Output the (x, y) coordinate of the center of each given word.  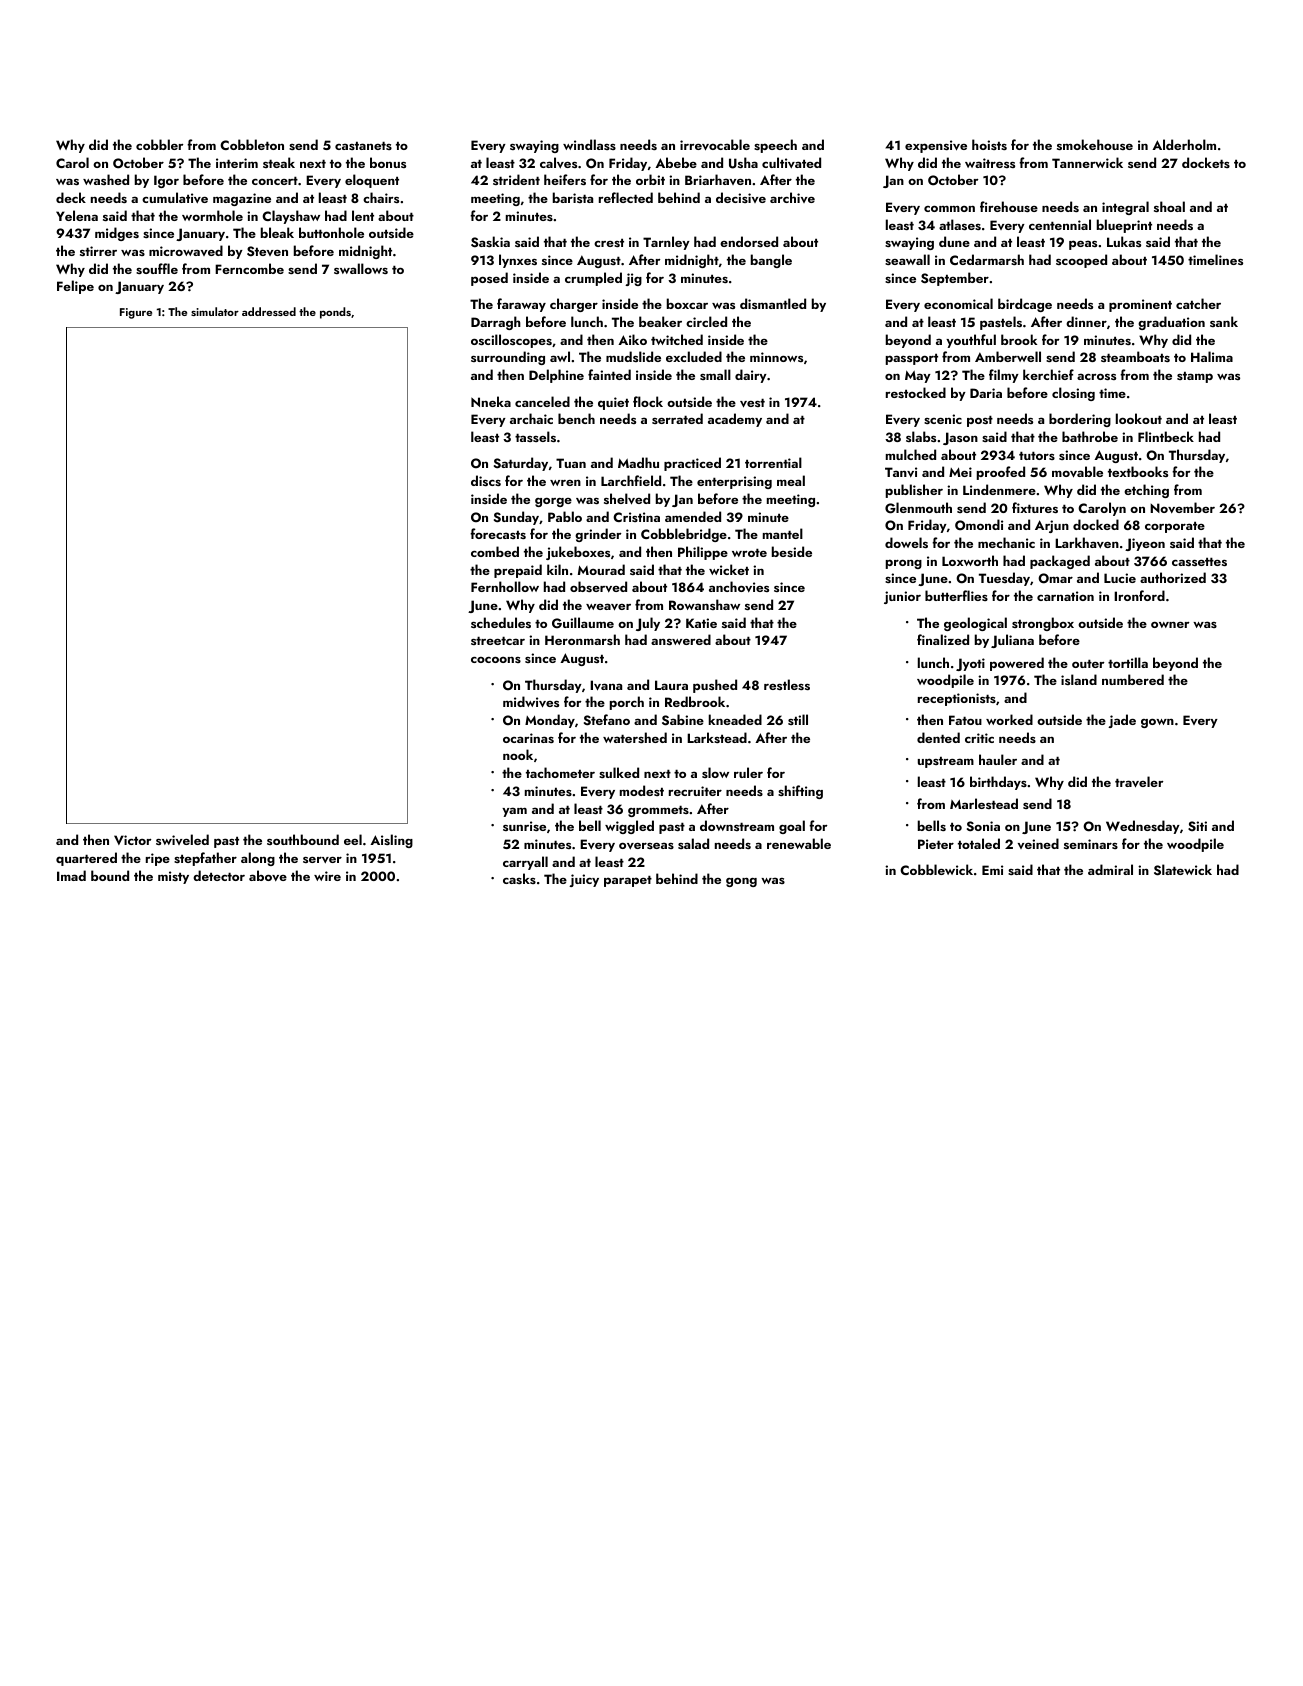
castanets (363, 145)
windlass (589, 144)
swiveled (182, 839)
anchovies (739, 587)
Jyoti (970, 664)
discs (486, 480)
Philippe (703, 553)
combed (495, 551)
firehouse (1009, 206)
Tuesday (1004, 579)
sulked (619, 772)
